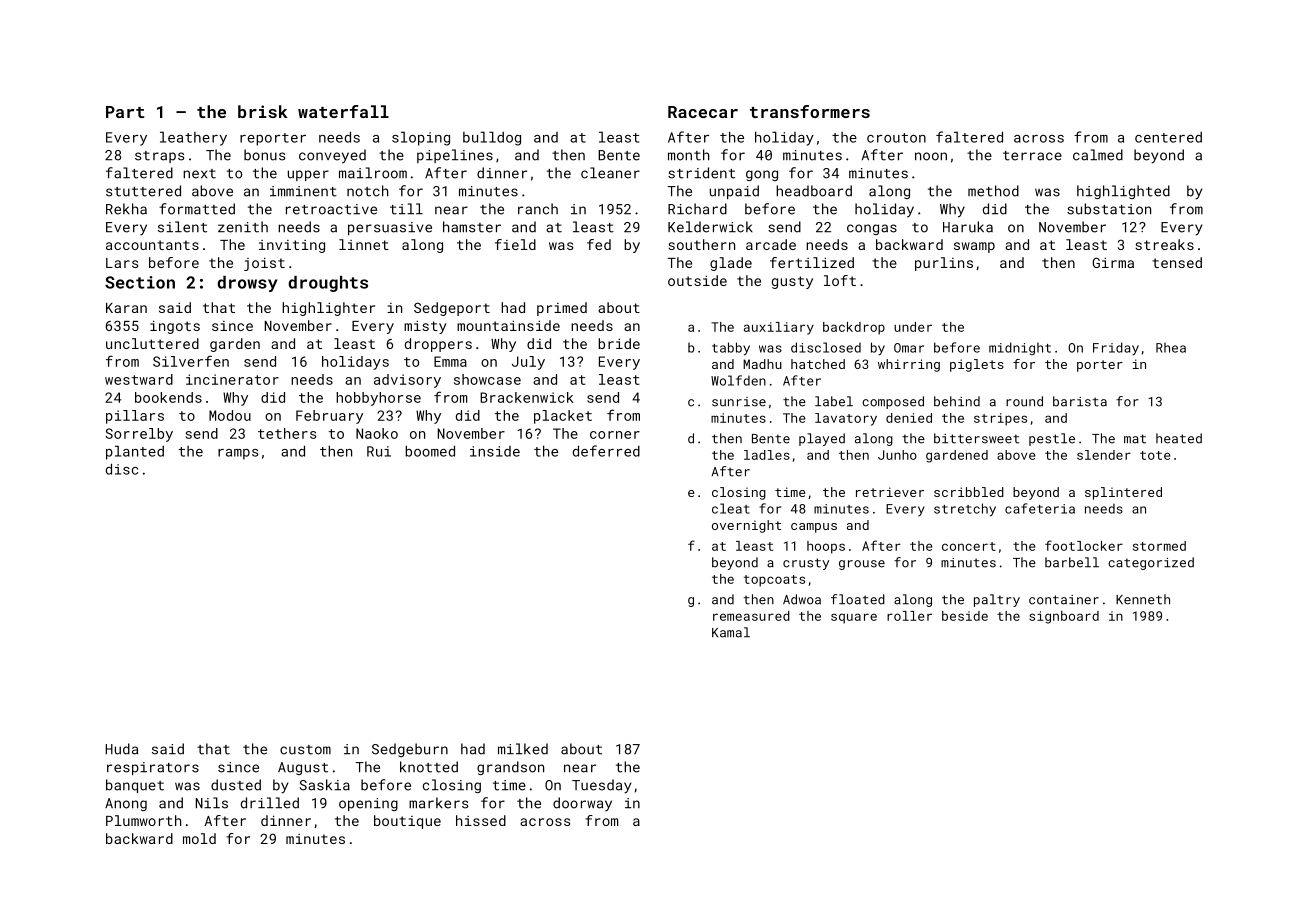 The image size is (1308, 924). What do you see at coordinates (152, 245) in the page?
I see `accountants` at bounding box center [152, 245].
